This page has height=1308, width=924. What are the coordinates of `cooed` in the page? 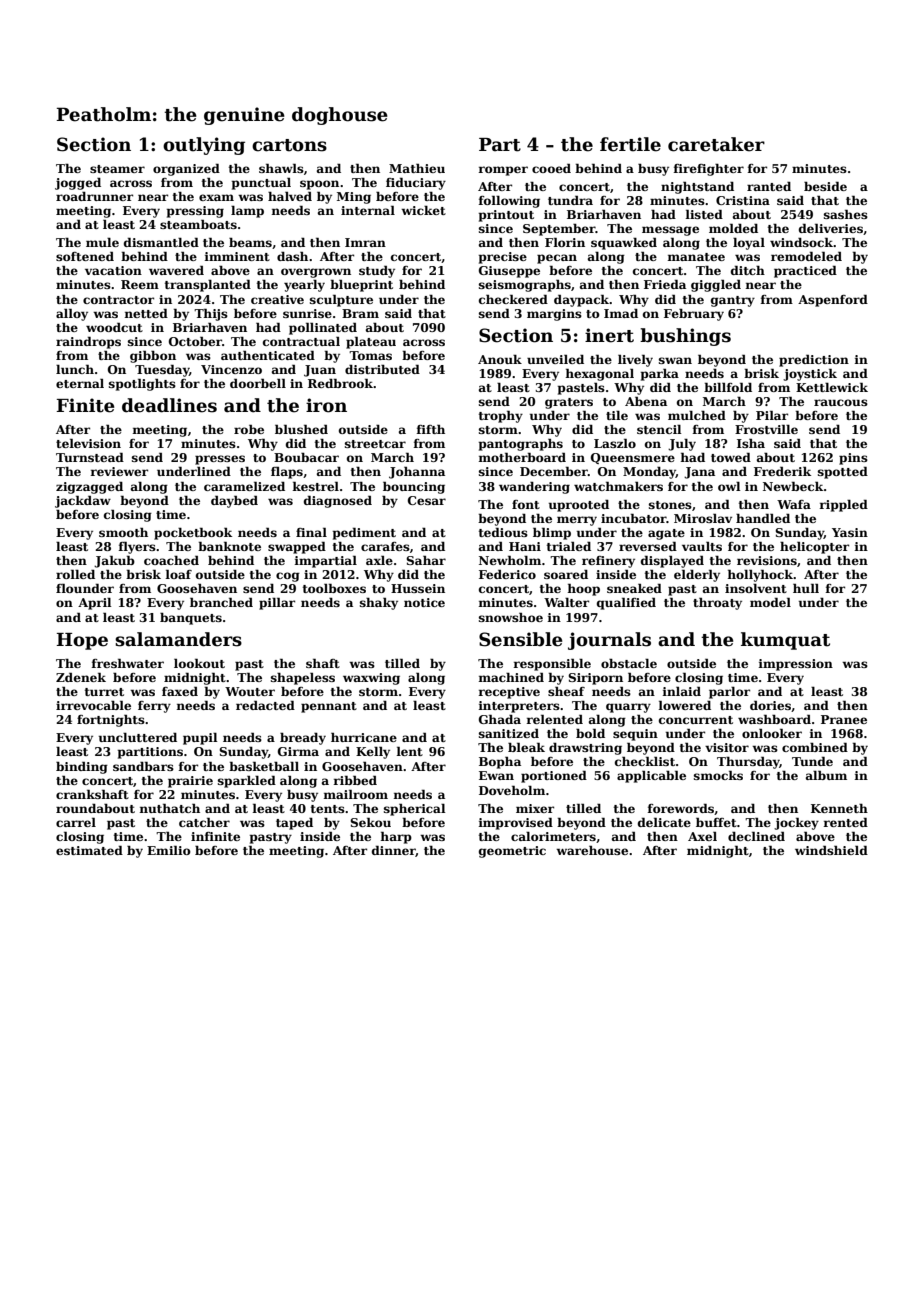 It's located at (551, 168).
